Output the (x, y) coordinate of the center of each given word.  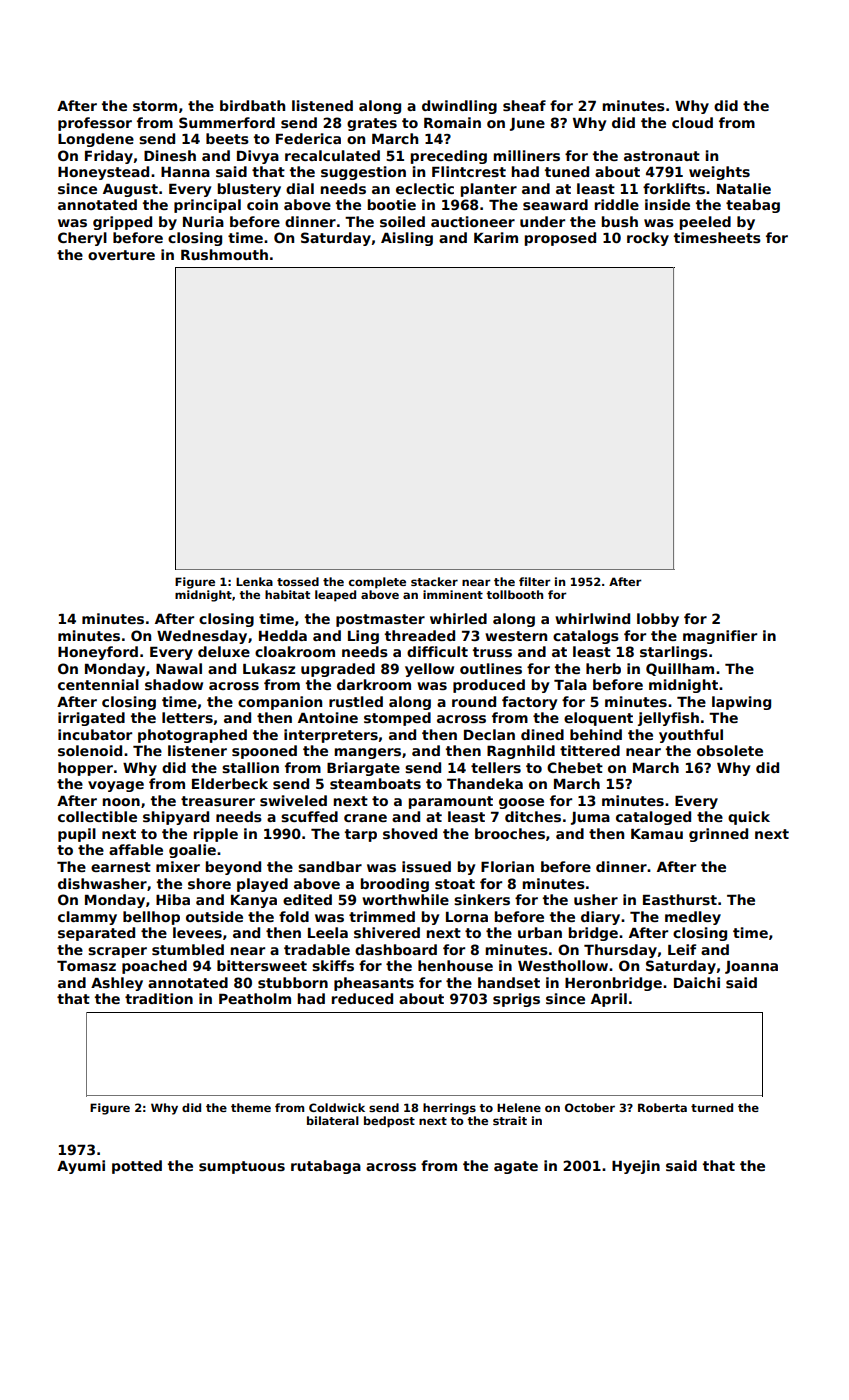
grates (372, 124)
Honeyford (98, 653)
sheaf (524, 105)
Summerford (227, 122)
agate (516, 1167)
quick (749, 818)
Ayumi (81, 1167)
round (474, 701)
